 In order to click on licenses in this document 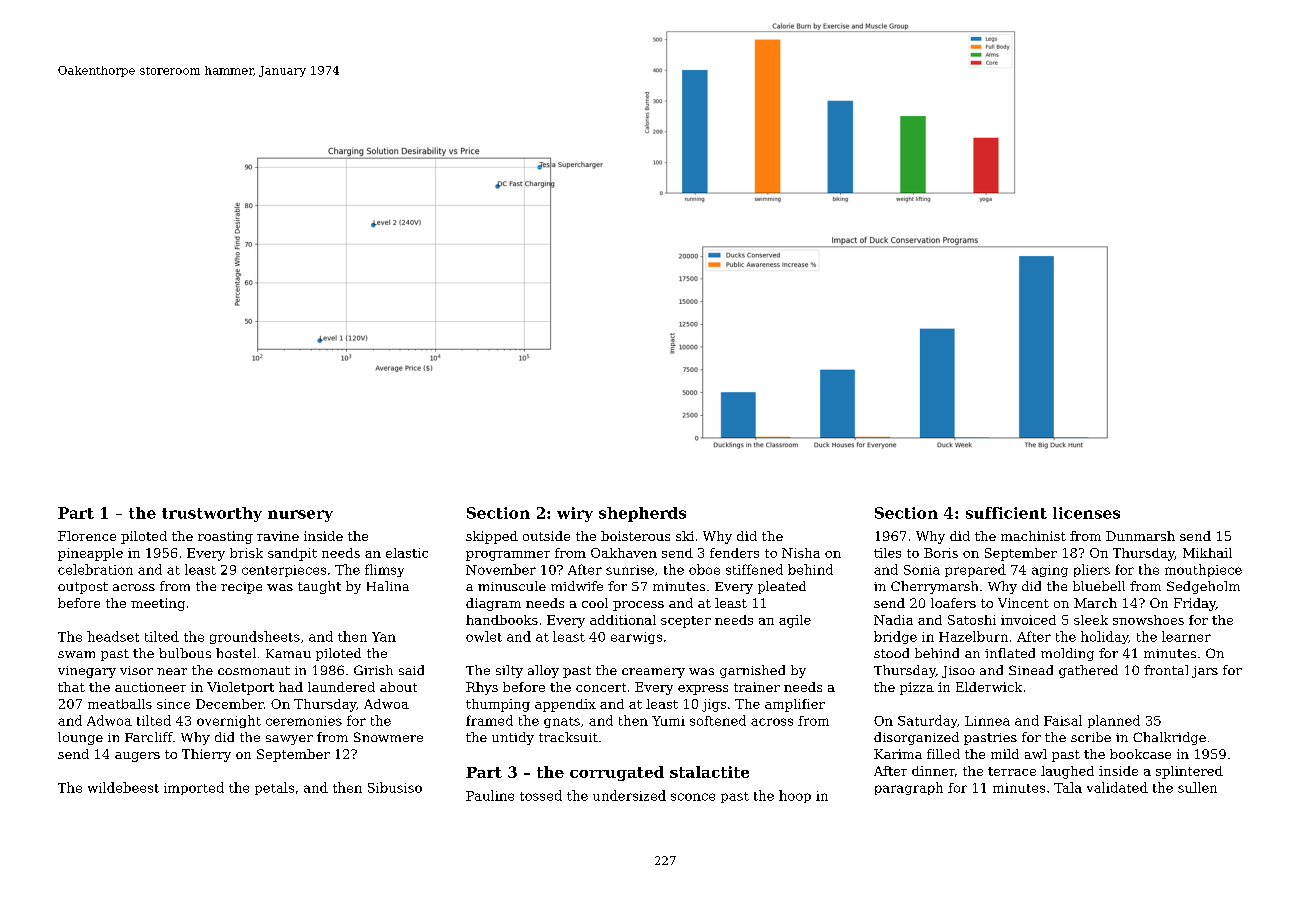, I will do `click(1086, 513)`.
